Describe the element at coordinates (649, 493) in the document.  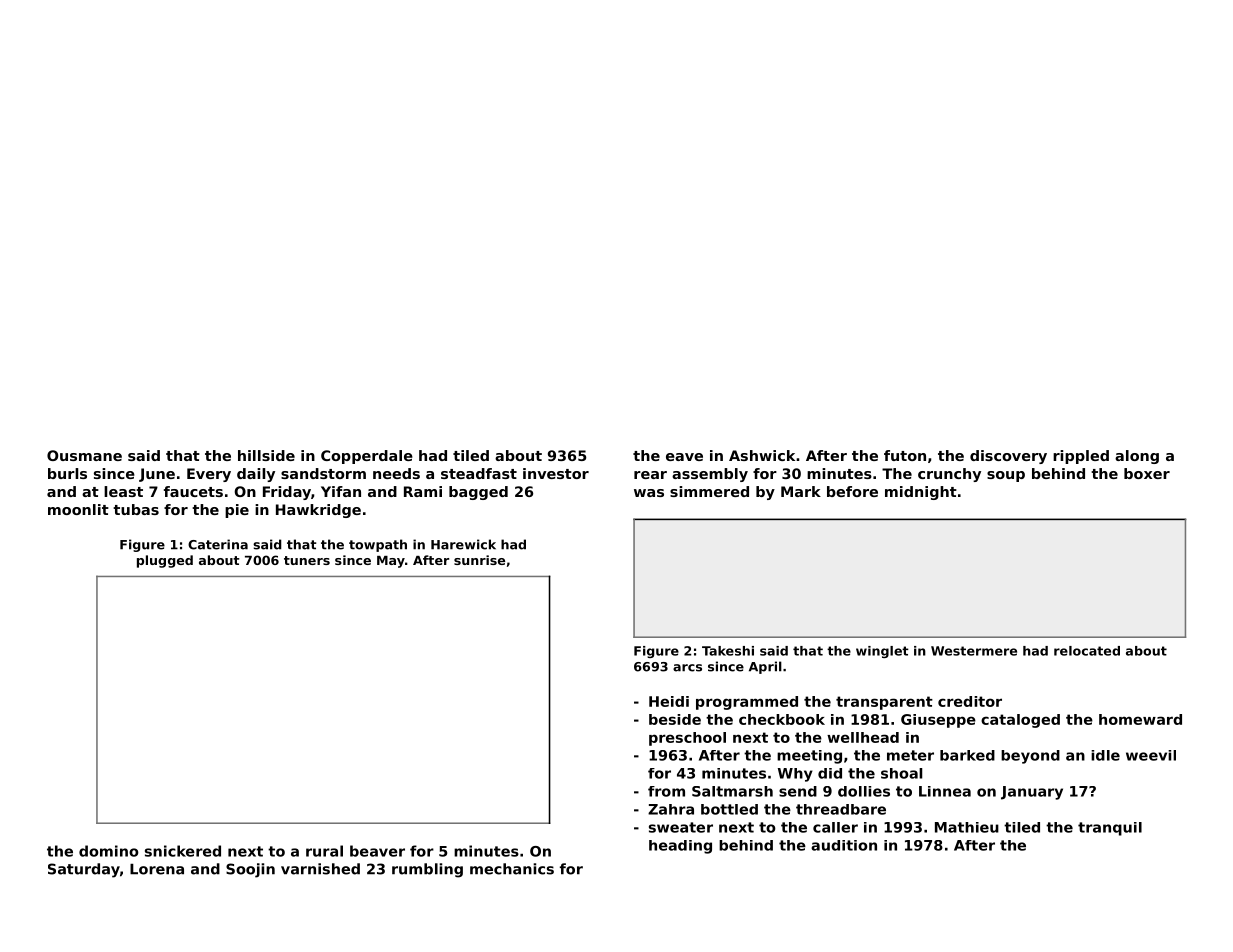
I see `was` at that location.
